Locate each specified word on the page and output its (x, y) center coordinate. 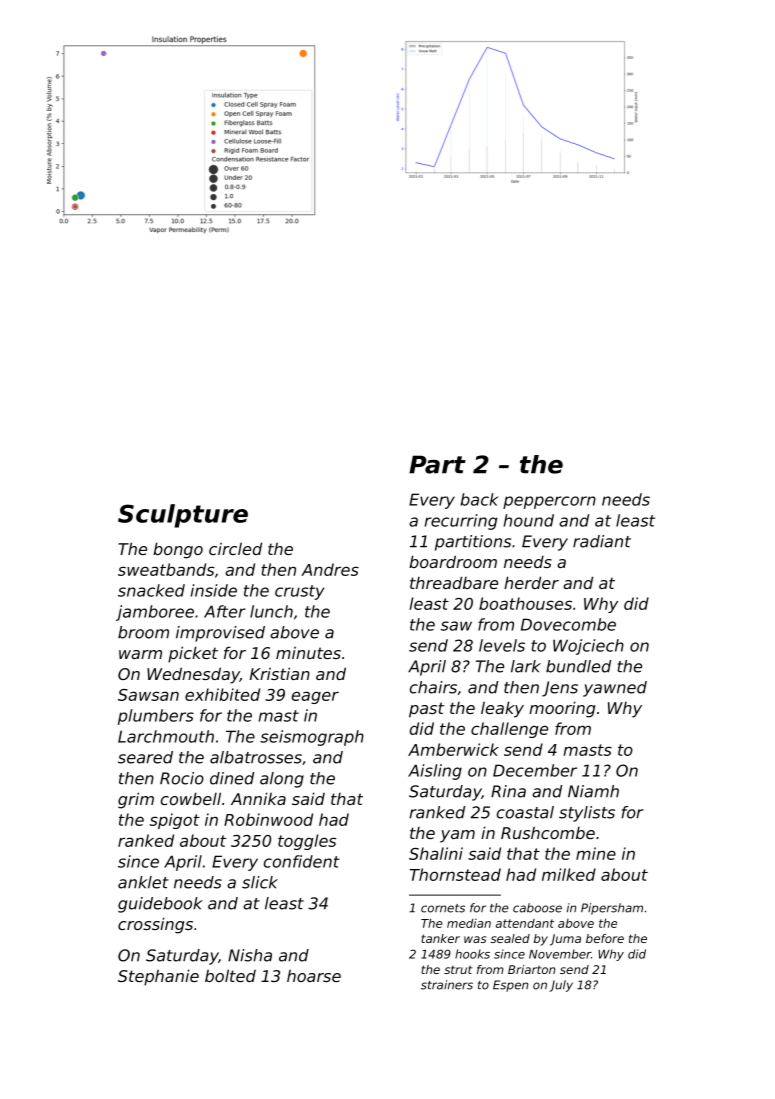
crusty (300, 592)
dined (232, 778)
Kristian (280, 673)
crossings (155, 925)
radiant (602, 541)
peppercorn (549, 502)
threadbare (454, 582)
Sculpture (183, 516)
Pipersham (612, 909)
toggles (307, 842)
